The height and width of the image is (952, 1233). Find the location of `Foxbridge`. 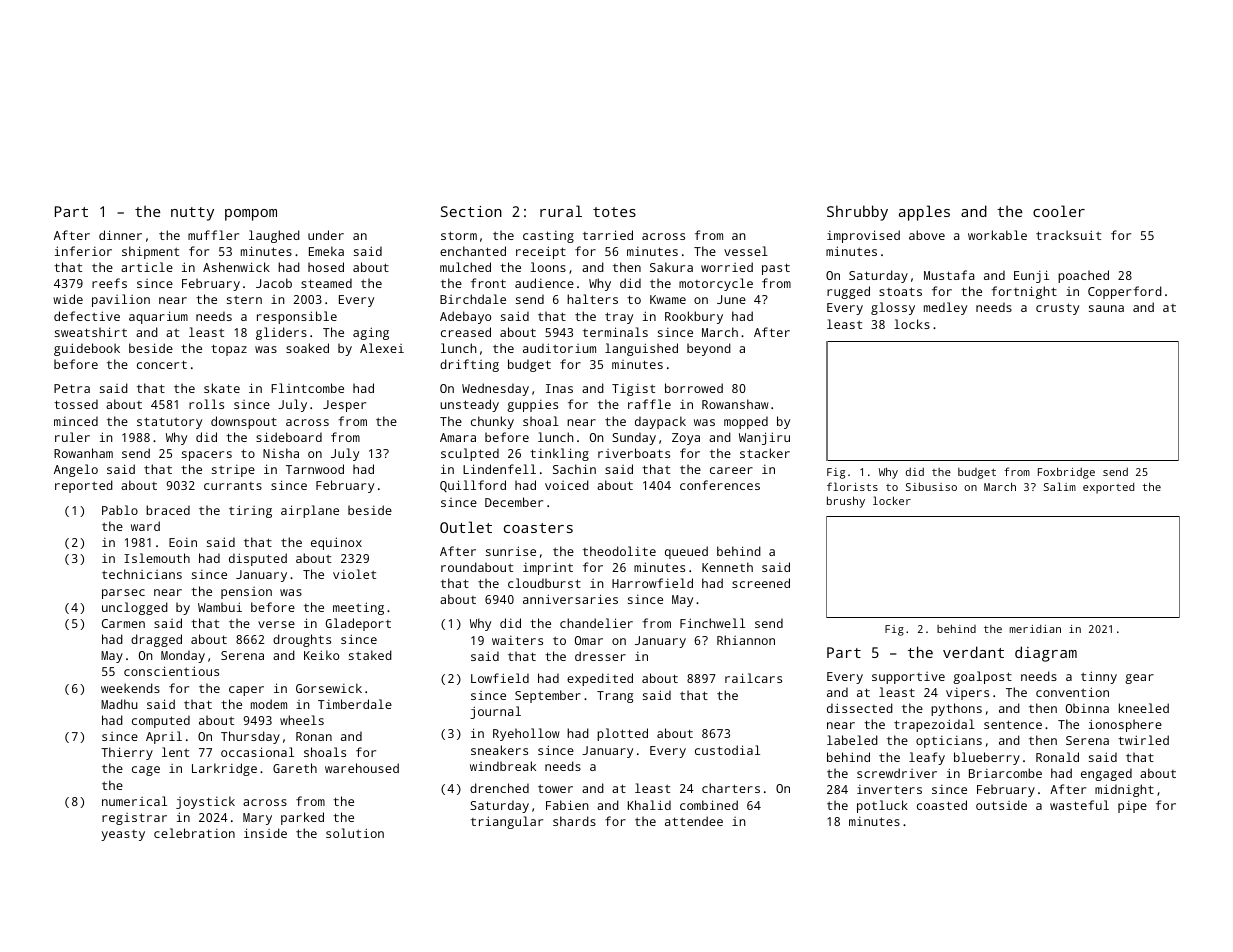

Foxbridge is located at coordinates (1066, 473).
